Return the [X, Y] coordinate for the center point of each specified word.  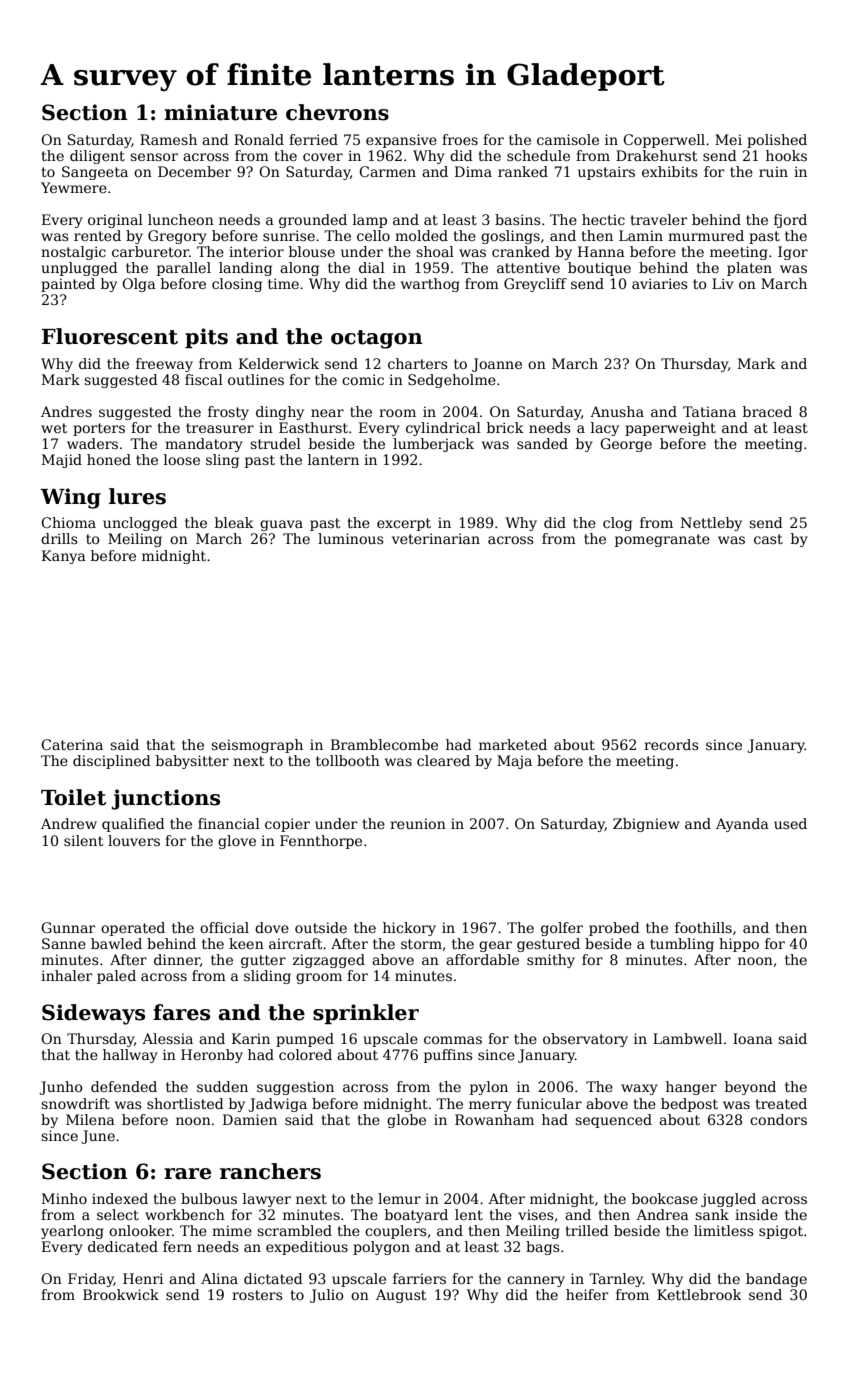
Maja [514, 762]
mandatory [204, 445]
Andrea [662, 1214]
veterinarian [436, 538]
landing [245, 269]
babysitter [192, 762]
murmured [706, 235]
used [790, 823]
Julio [326, 1296]
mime [232, 1230]
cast [768, 539]
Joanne [497, 365]
